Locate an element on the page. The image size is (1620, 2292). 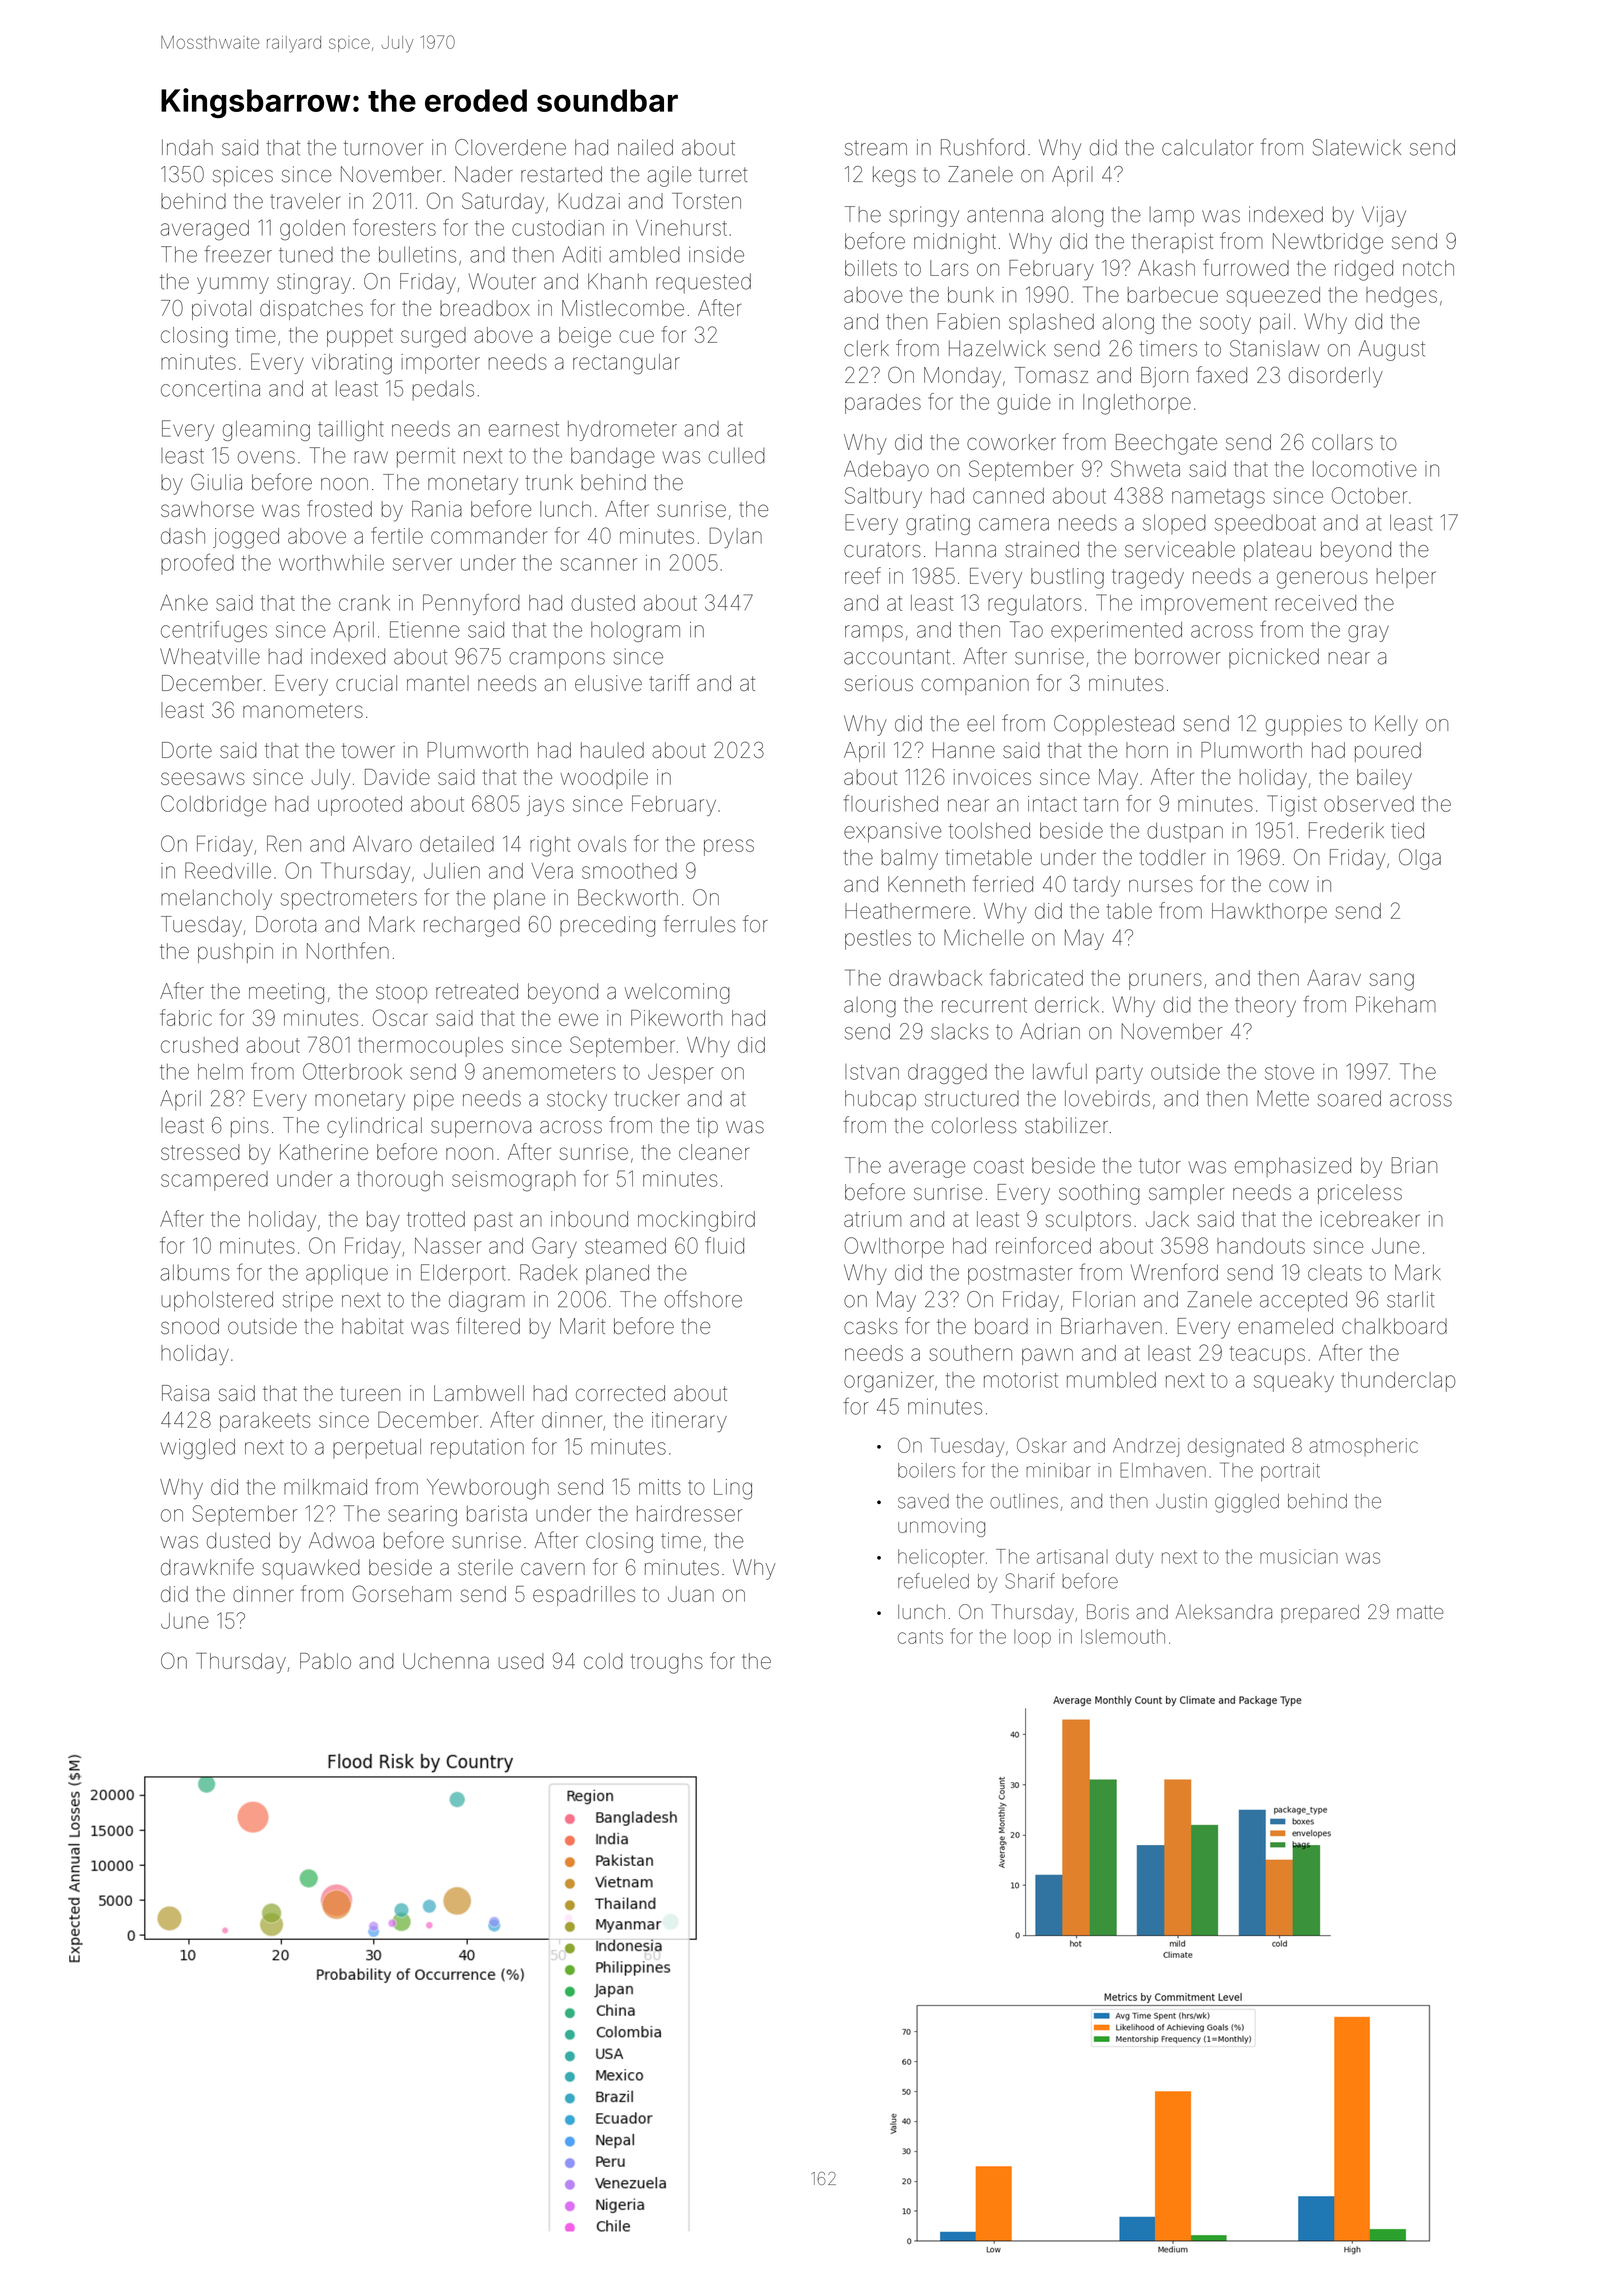
disorderly is located at coordinates (1336, 377).
